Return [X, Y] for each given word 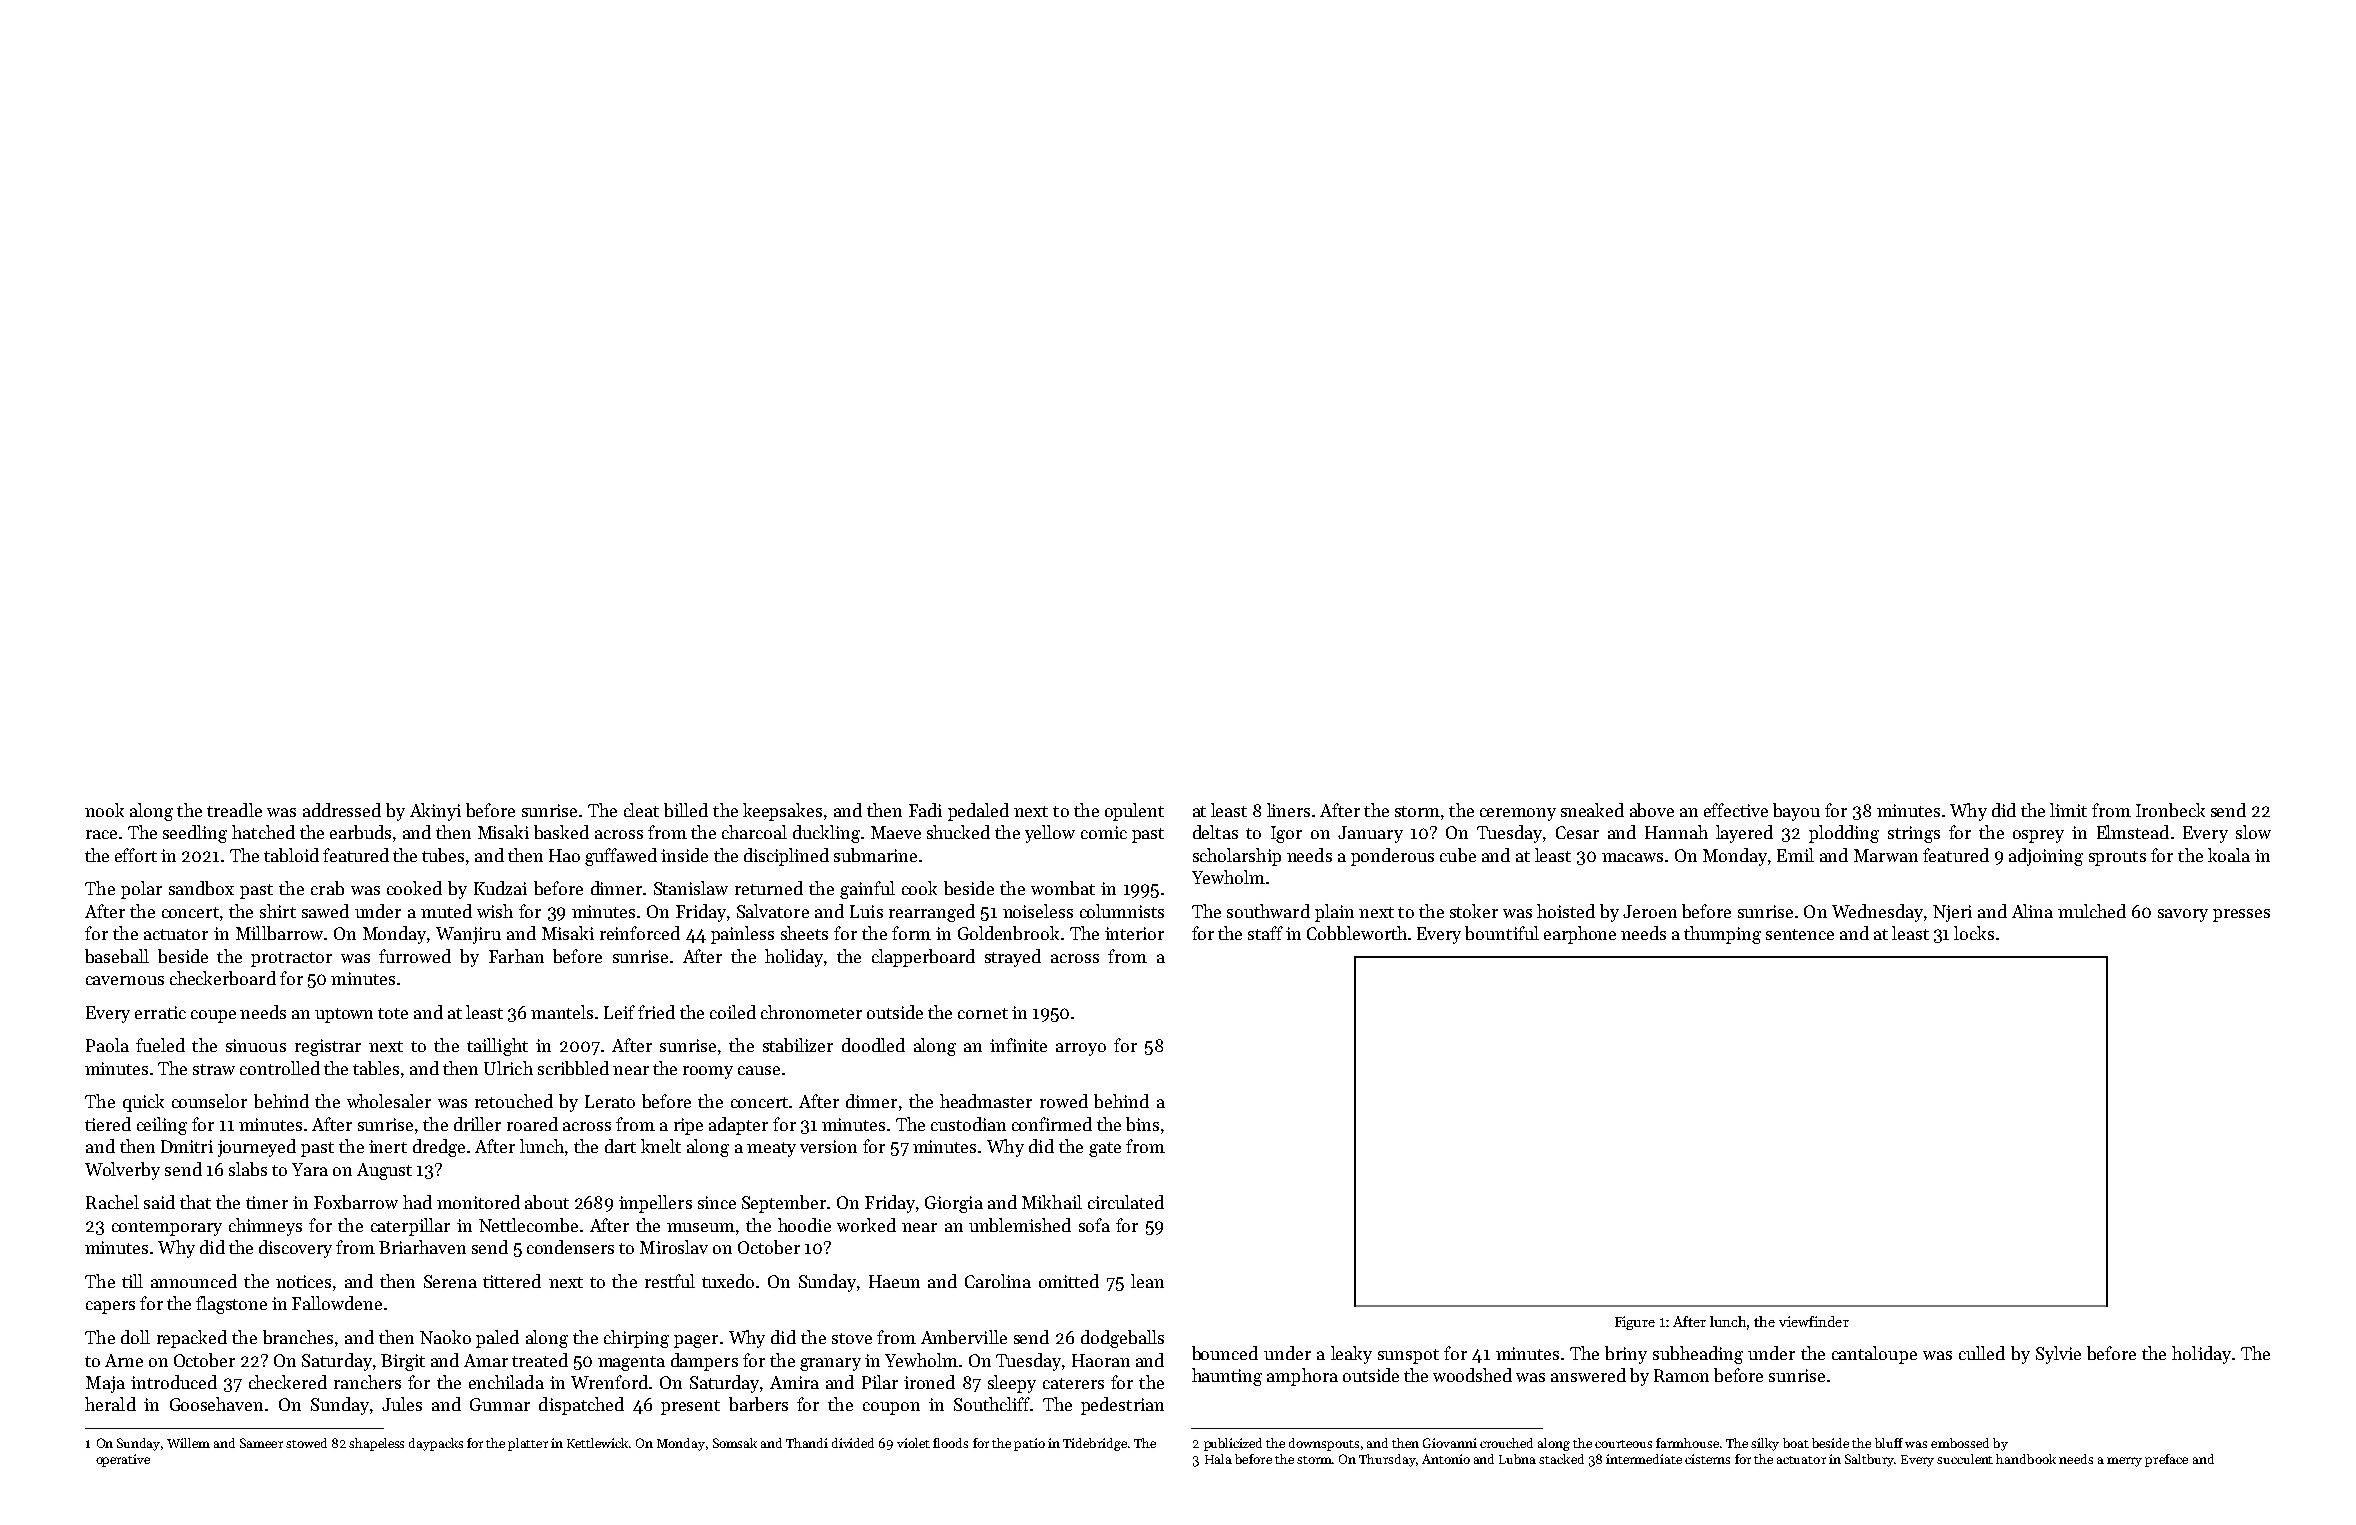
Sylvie [2058, 1355]
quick [143, 1103]
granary [830, 1364]
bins [1142, 1124]
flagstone [231, 1305]
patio [1029, 1444]
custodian [968, 1124]
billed [686, 810]
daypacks [436, 1444]
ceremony [1518, 814]
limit [2068, 810]
